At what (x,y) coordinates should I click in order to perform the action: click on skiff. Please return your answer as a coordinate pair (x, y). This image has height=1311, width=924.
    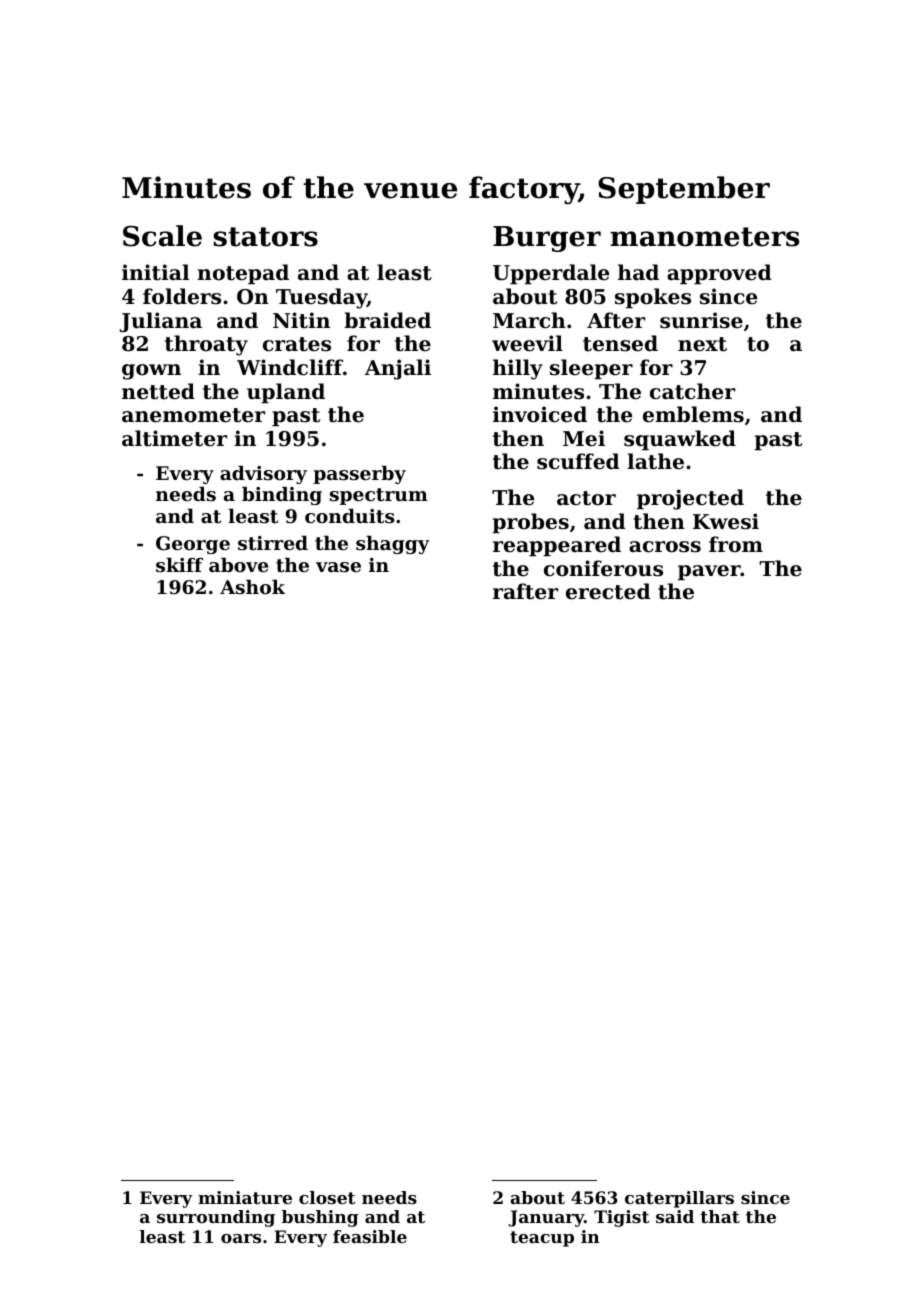
    Looking at the image, I should click on (179, 565).
